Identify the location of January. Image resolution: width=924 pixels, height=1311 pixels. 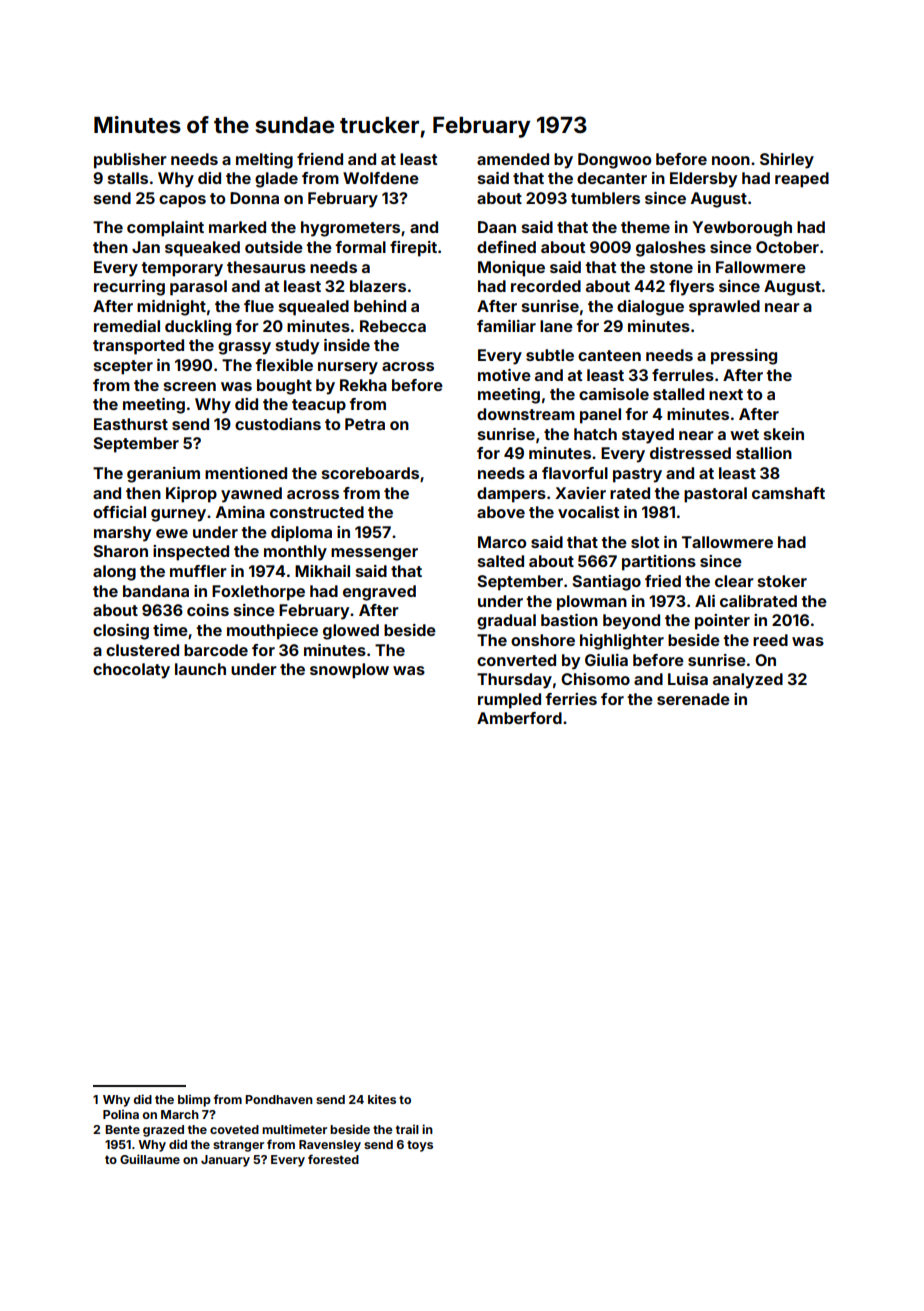
(225, 1161).
